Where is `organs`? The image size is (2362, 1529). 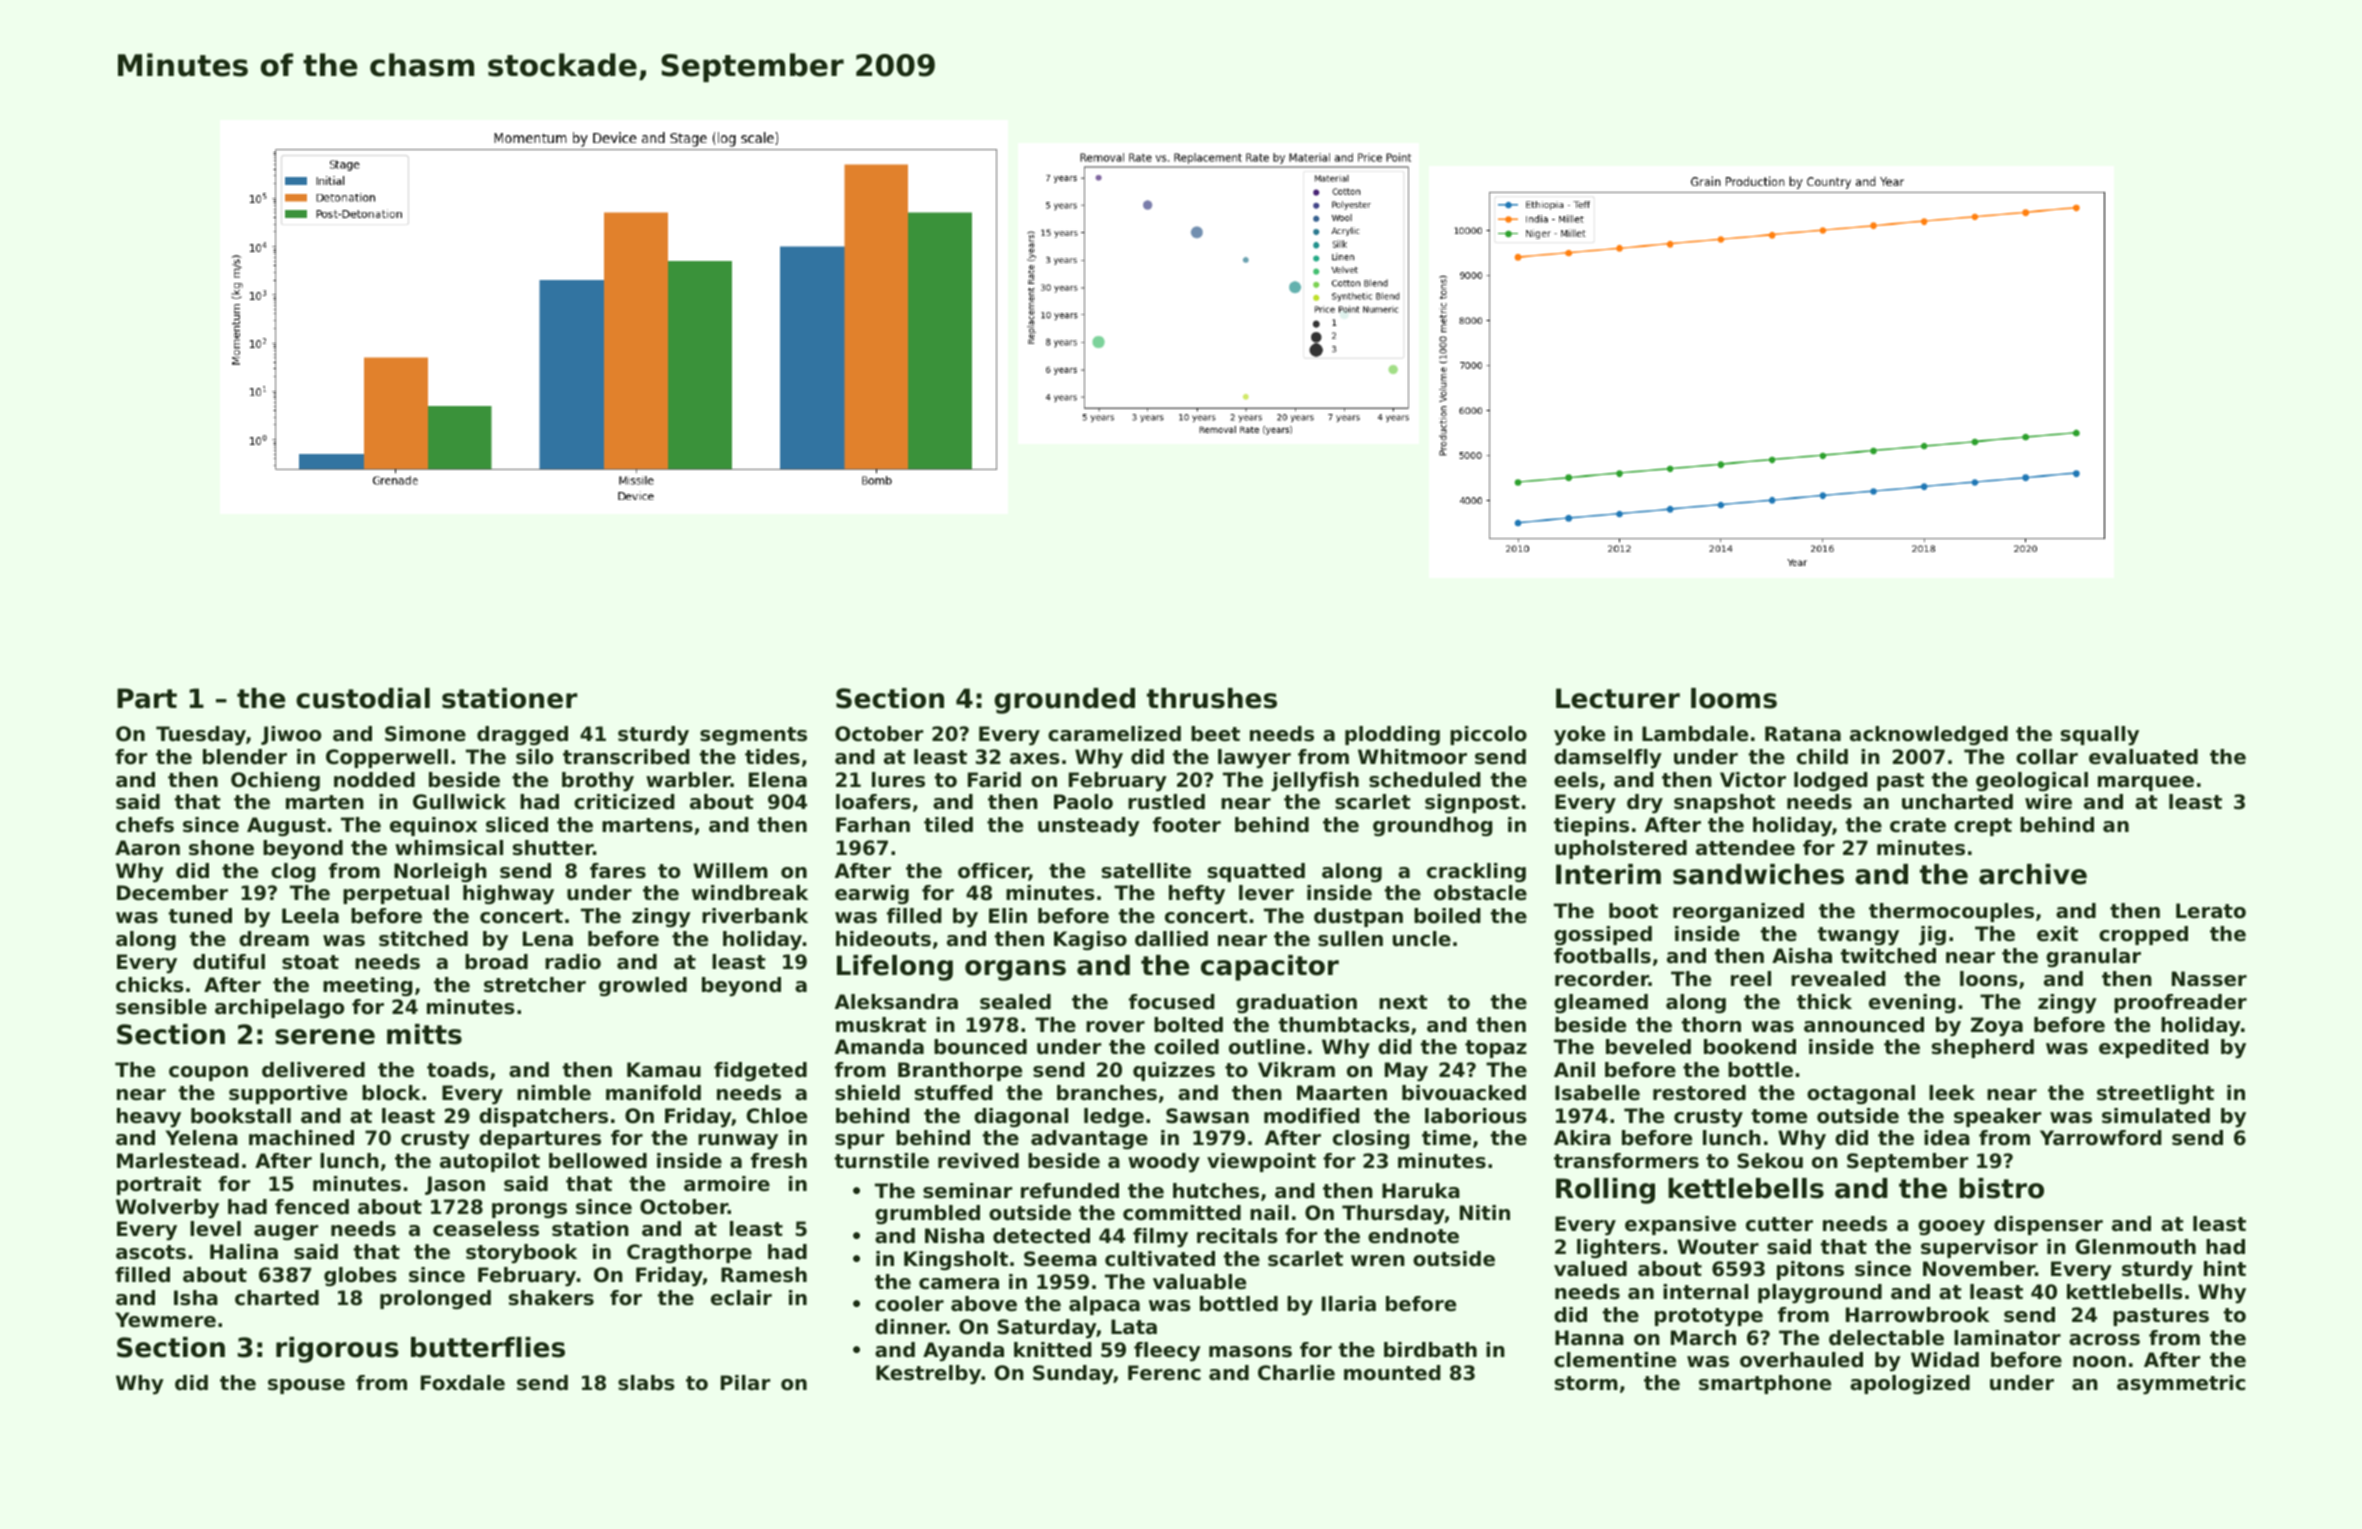
organs is located at coordinates (1015, 970).
